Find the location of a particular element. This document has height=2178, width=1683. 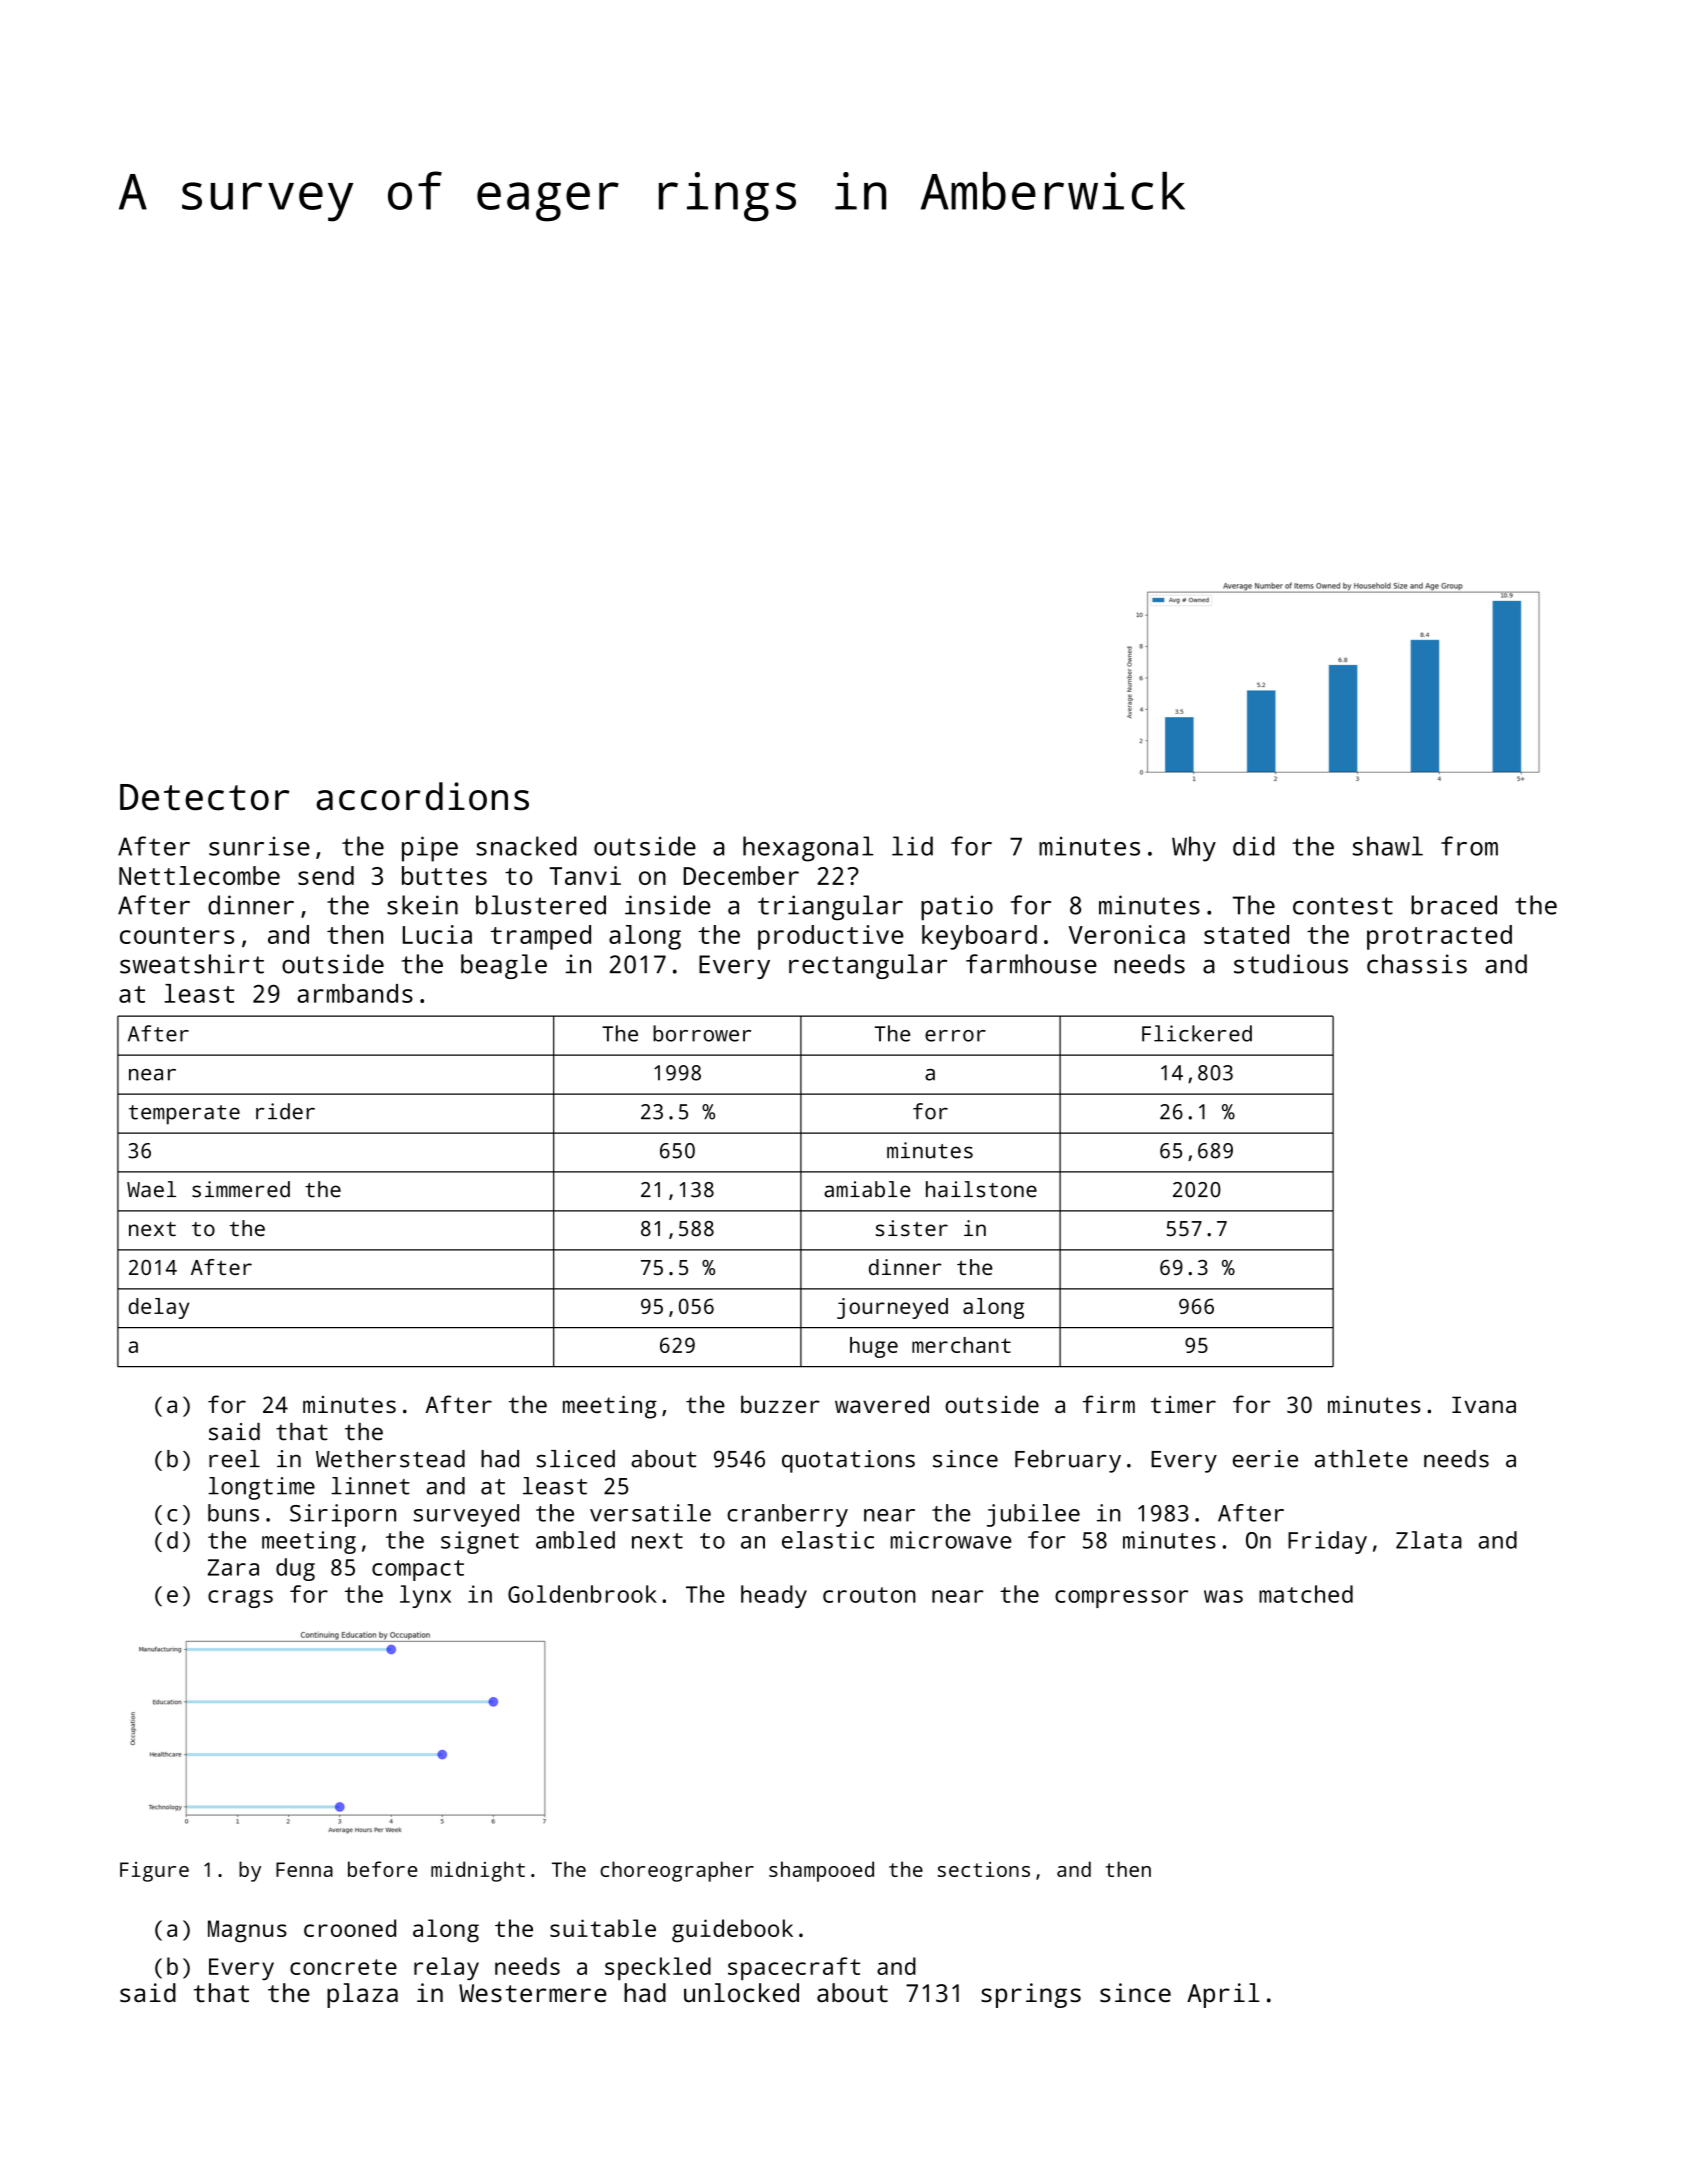

Ivana is located at coordinates (1484, 1404).
